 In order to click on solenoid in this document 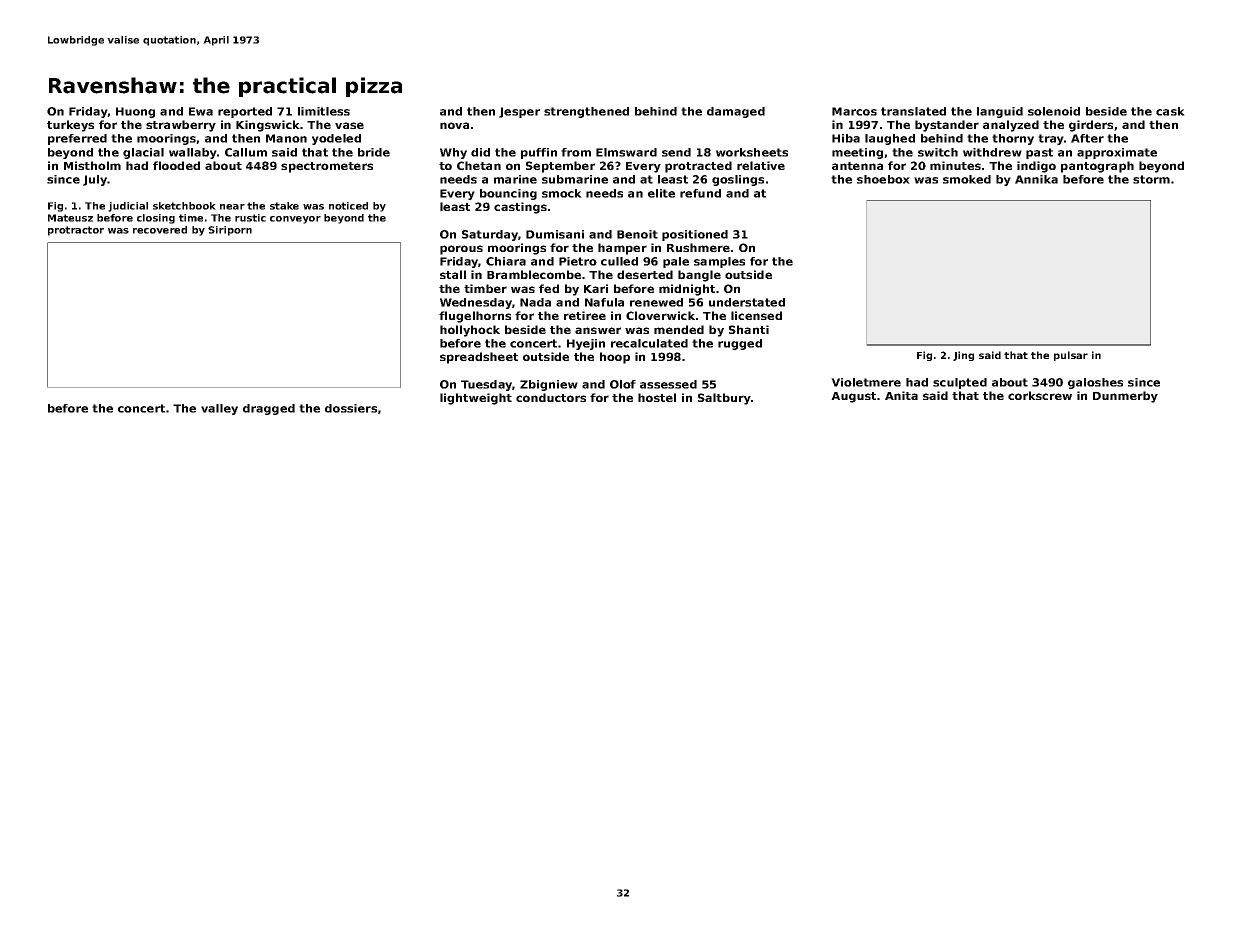, I will do `click(1054, 111)`.
